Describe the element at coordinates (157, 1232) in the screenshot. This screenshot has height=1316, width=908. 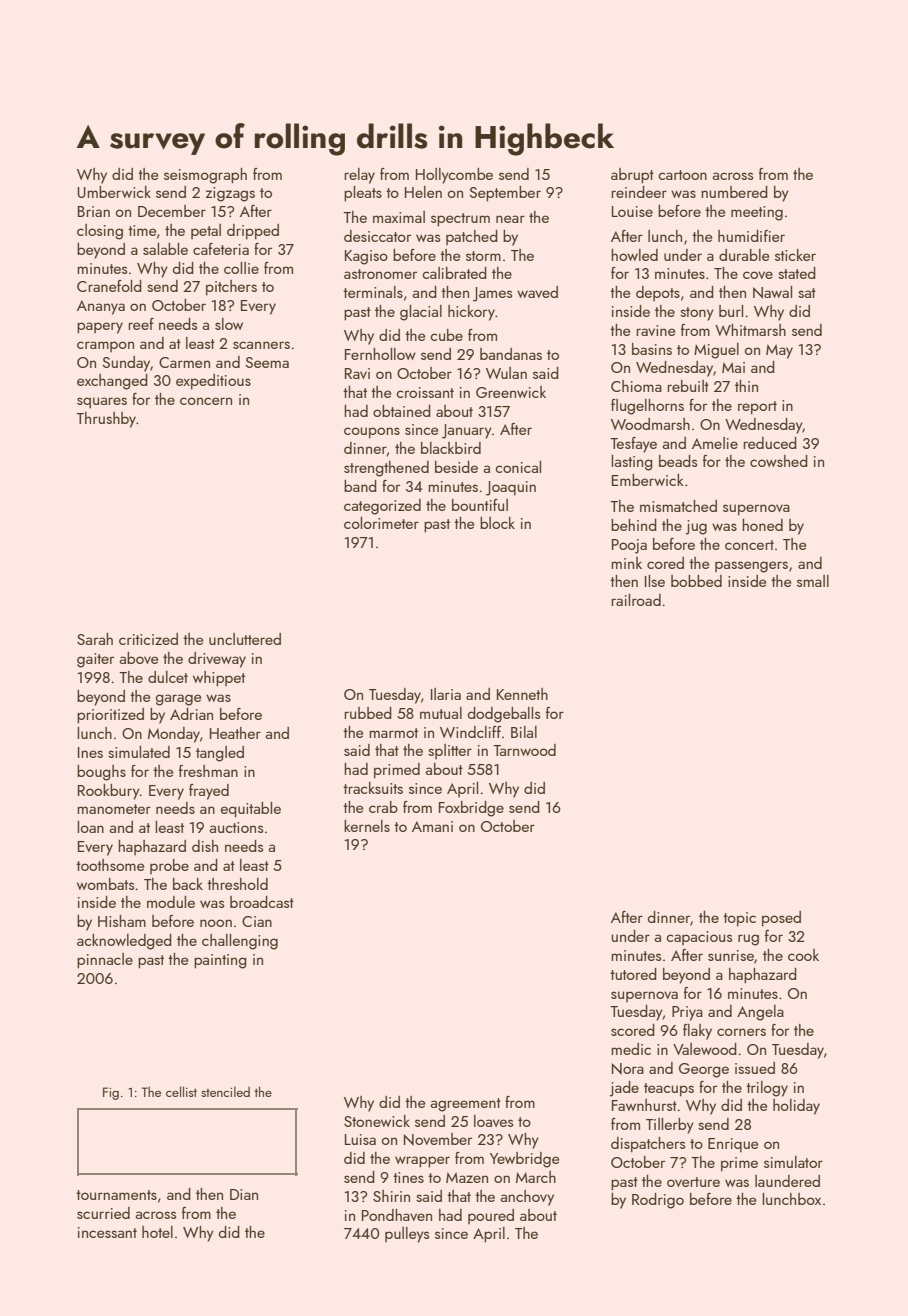
I see `hotel` at that location.
